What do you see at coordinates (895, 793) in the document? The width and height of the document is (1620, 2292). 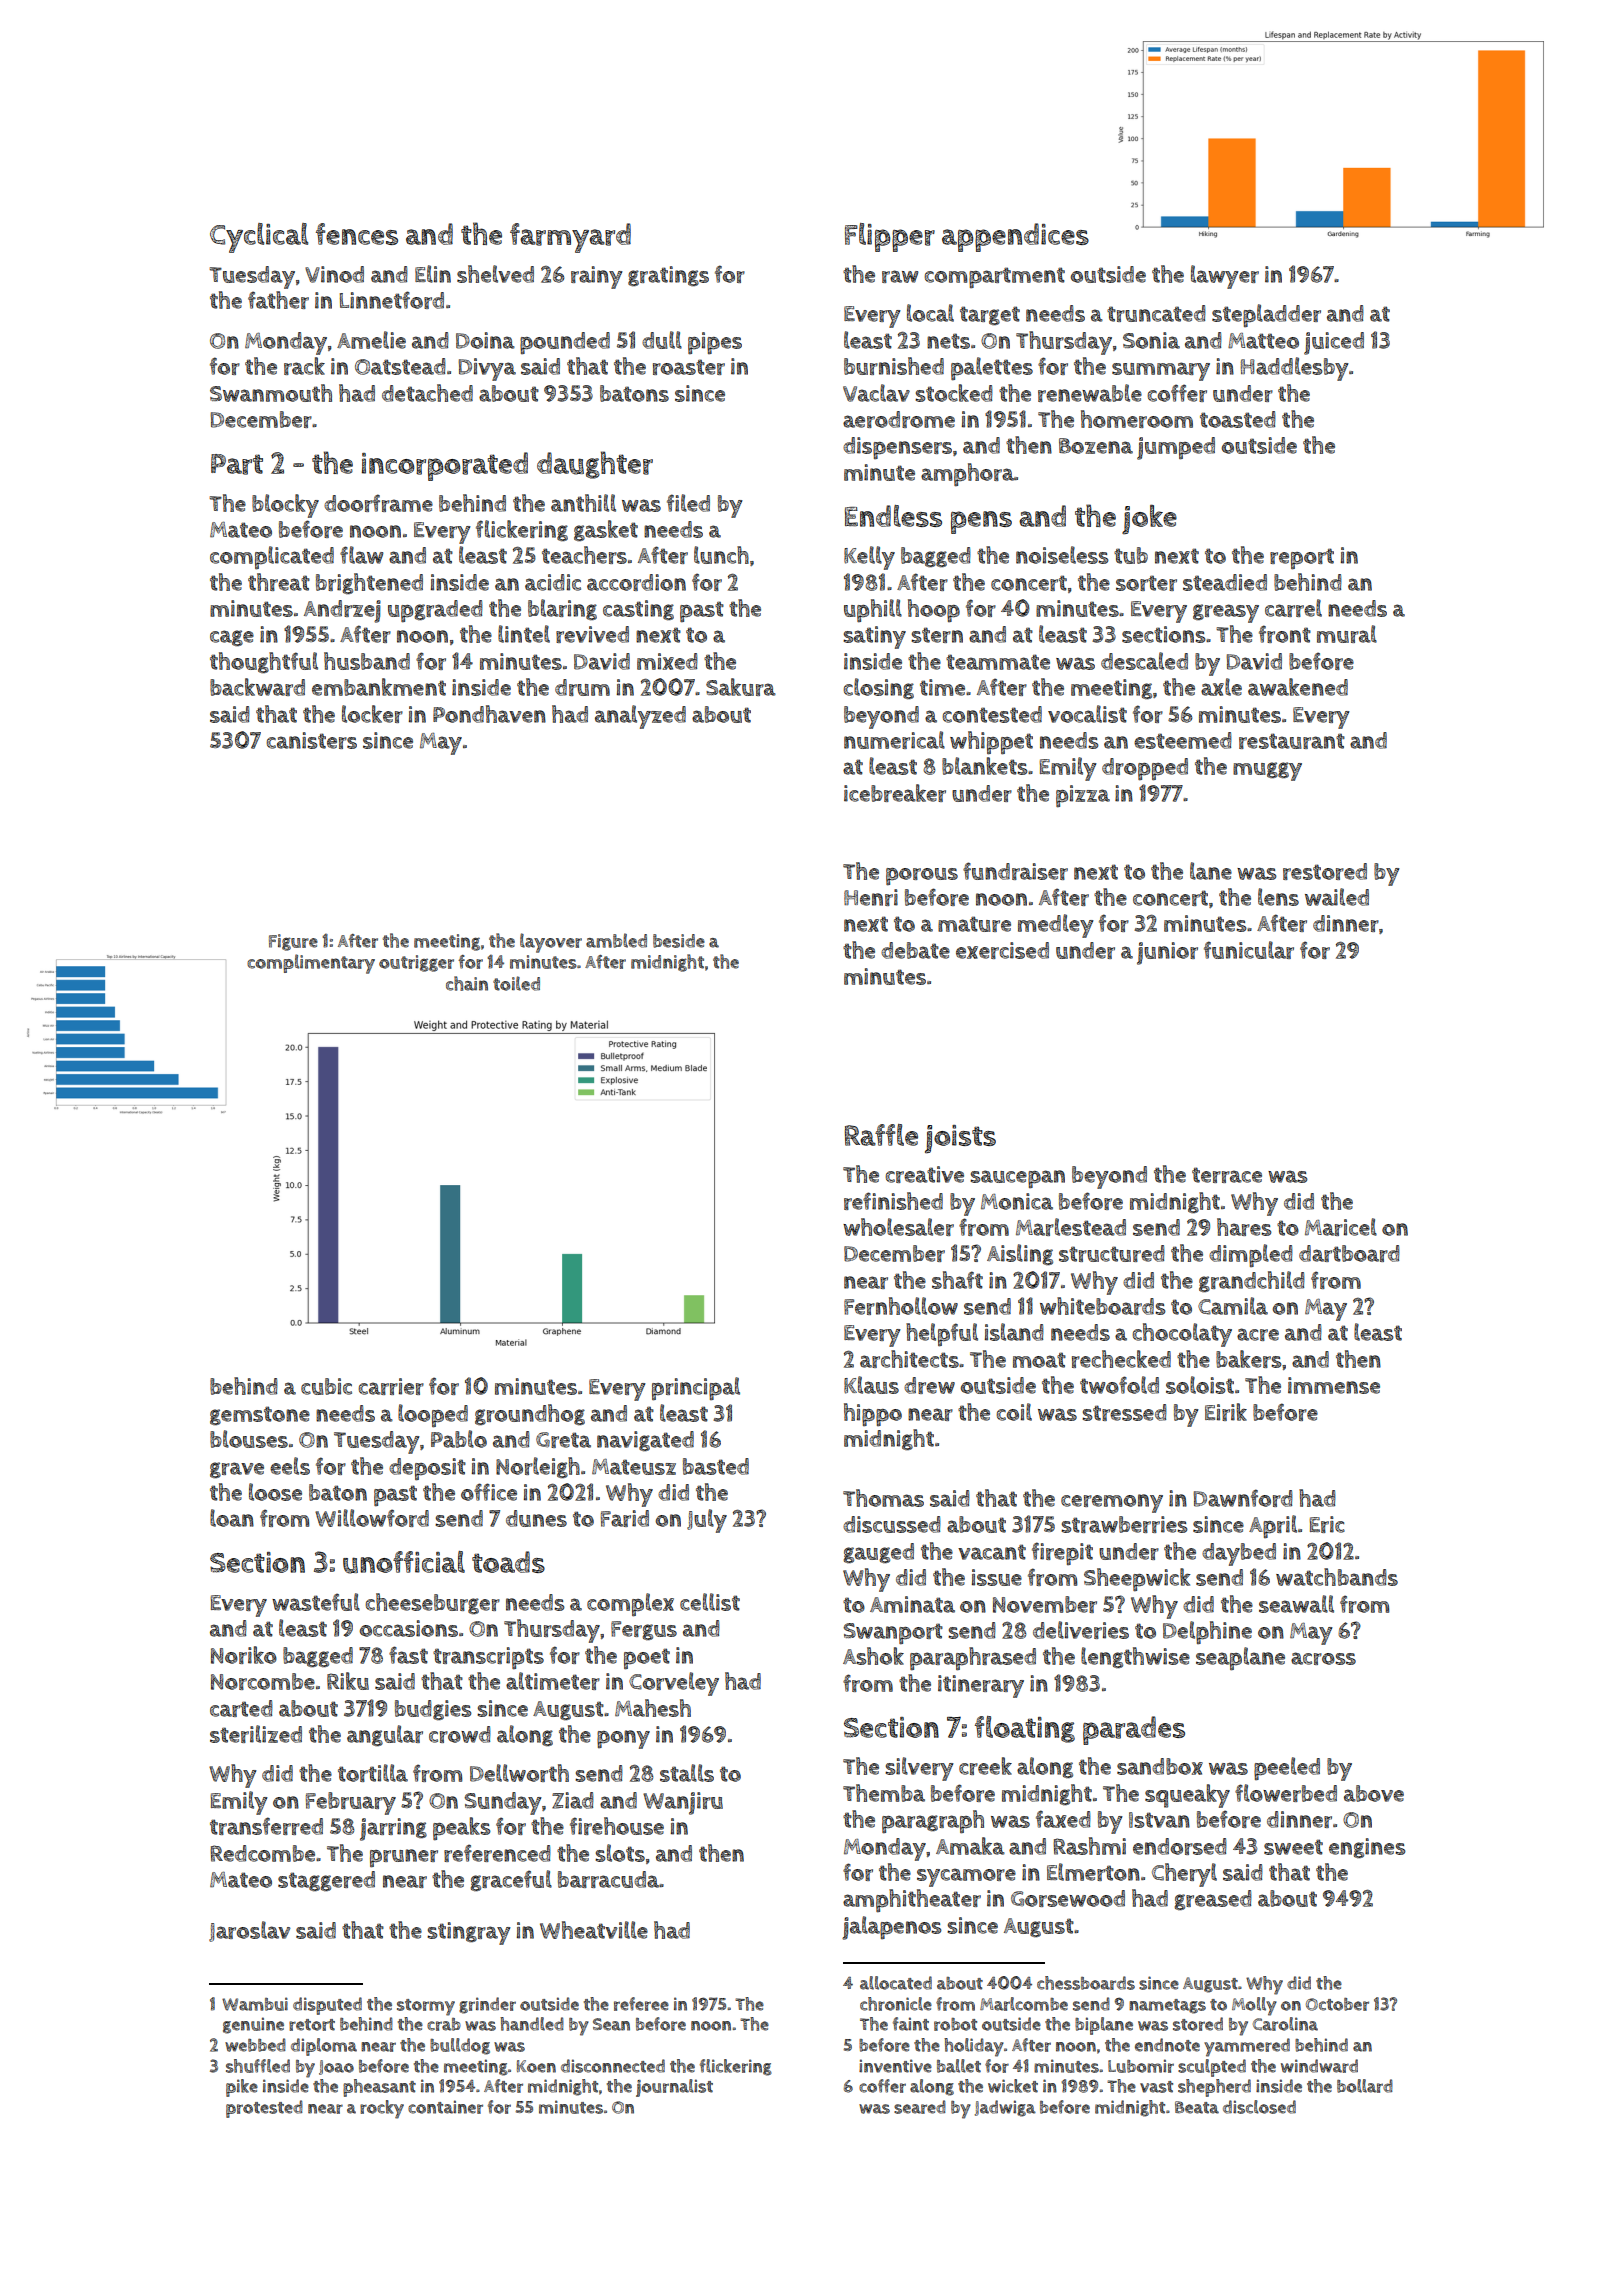 I see `icebreaker` at bounding box center [895, 793].
